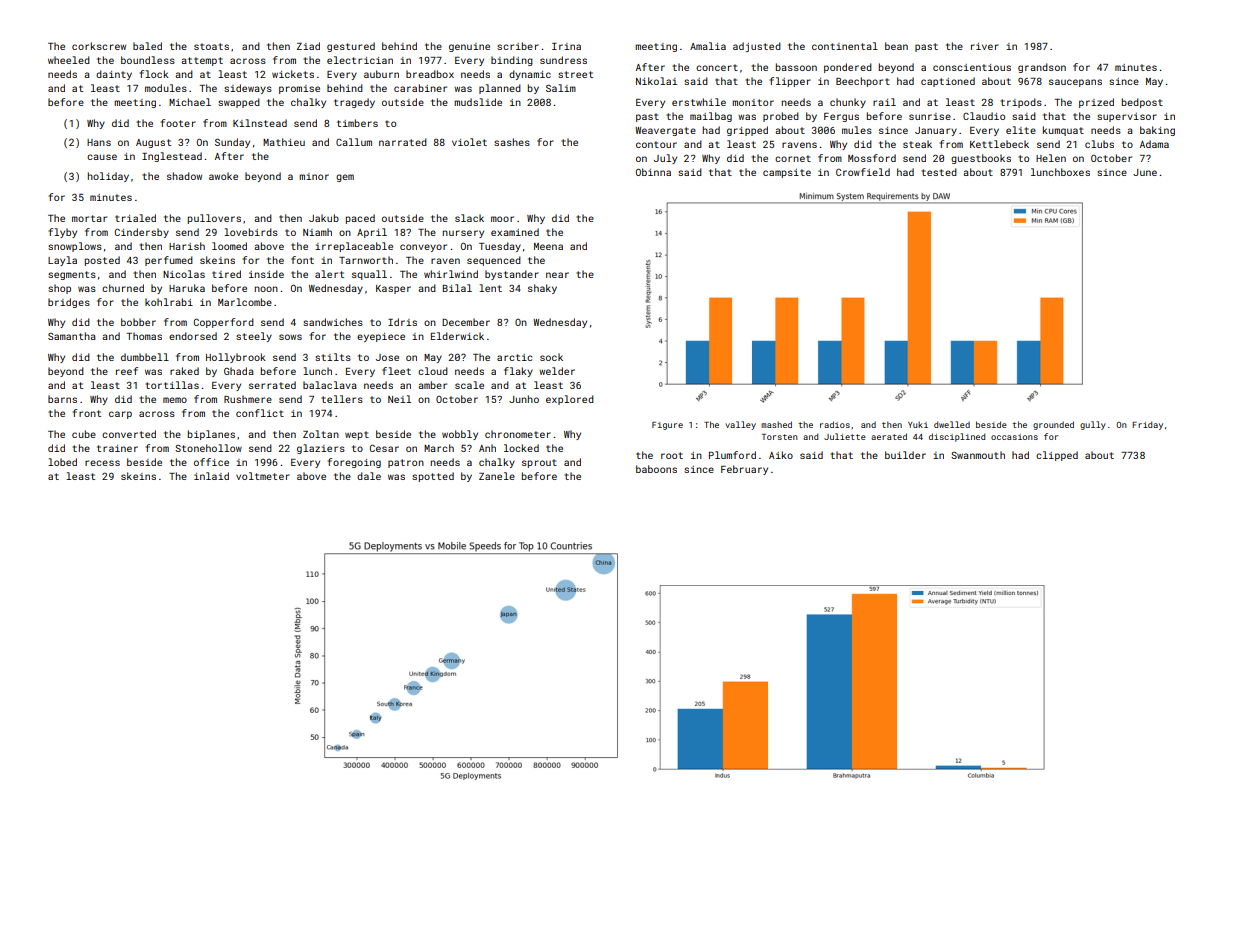  What do you see at coordinates (1051, 158) in the image?
I see `Helen` at bounding box center [1051, 158].
